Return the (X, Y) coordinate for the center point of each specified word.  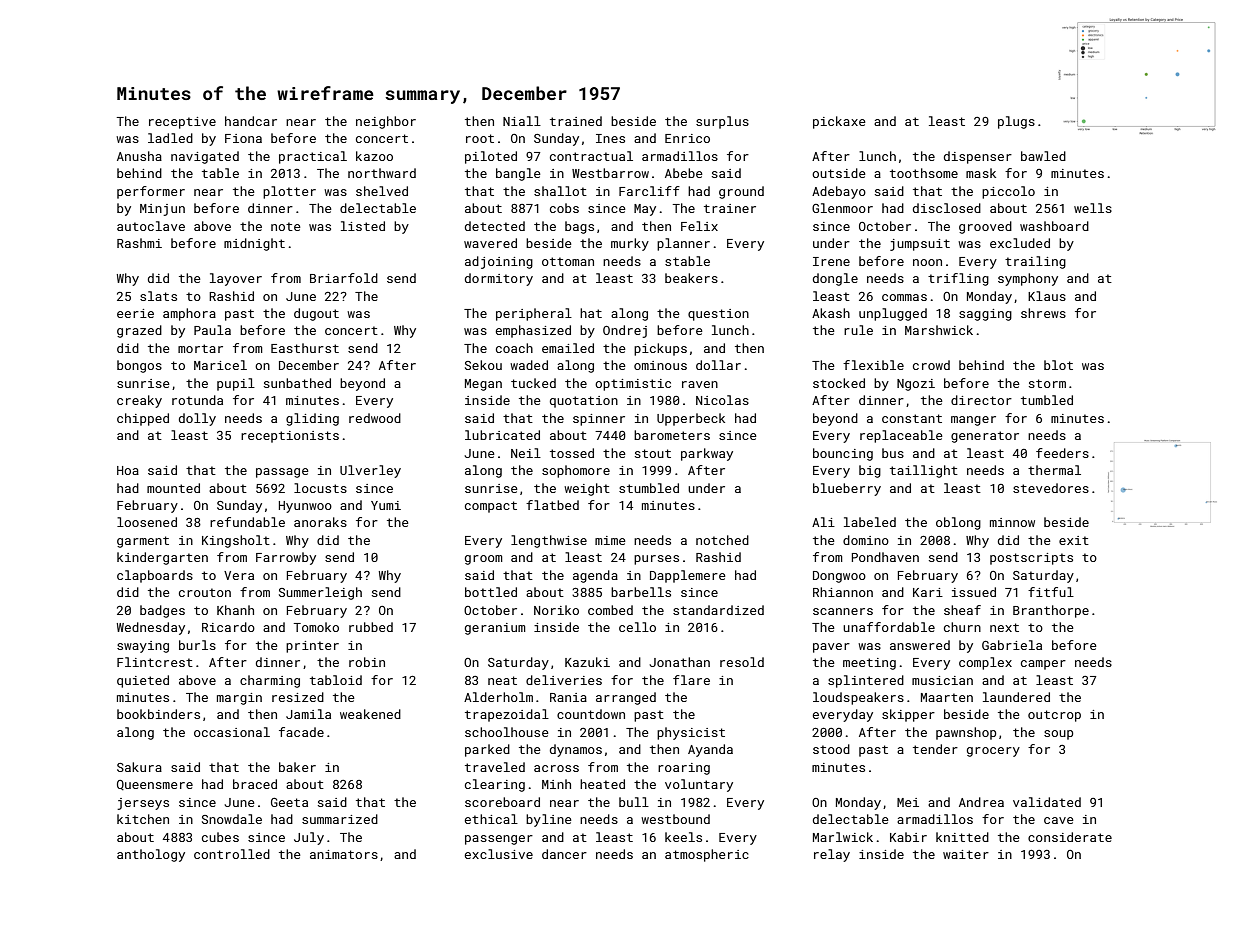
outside (839, 173)
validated (1047, 802)
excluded (1020, 243)
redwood (375, 418)
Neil (526, 453)
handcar (251, 121)
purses (656, 560)
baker (297, 767)
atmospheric (707, 855)
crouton (205, 592)
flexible (873, 365)
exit (1074, 540)
